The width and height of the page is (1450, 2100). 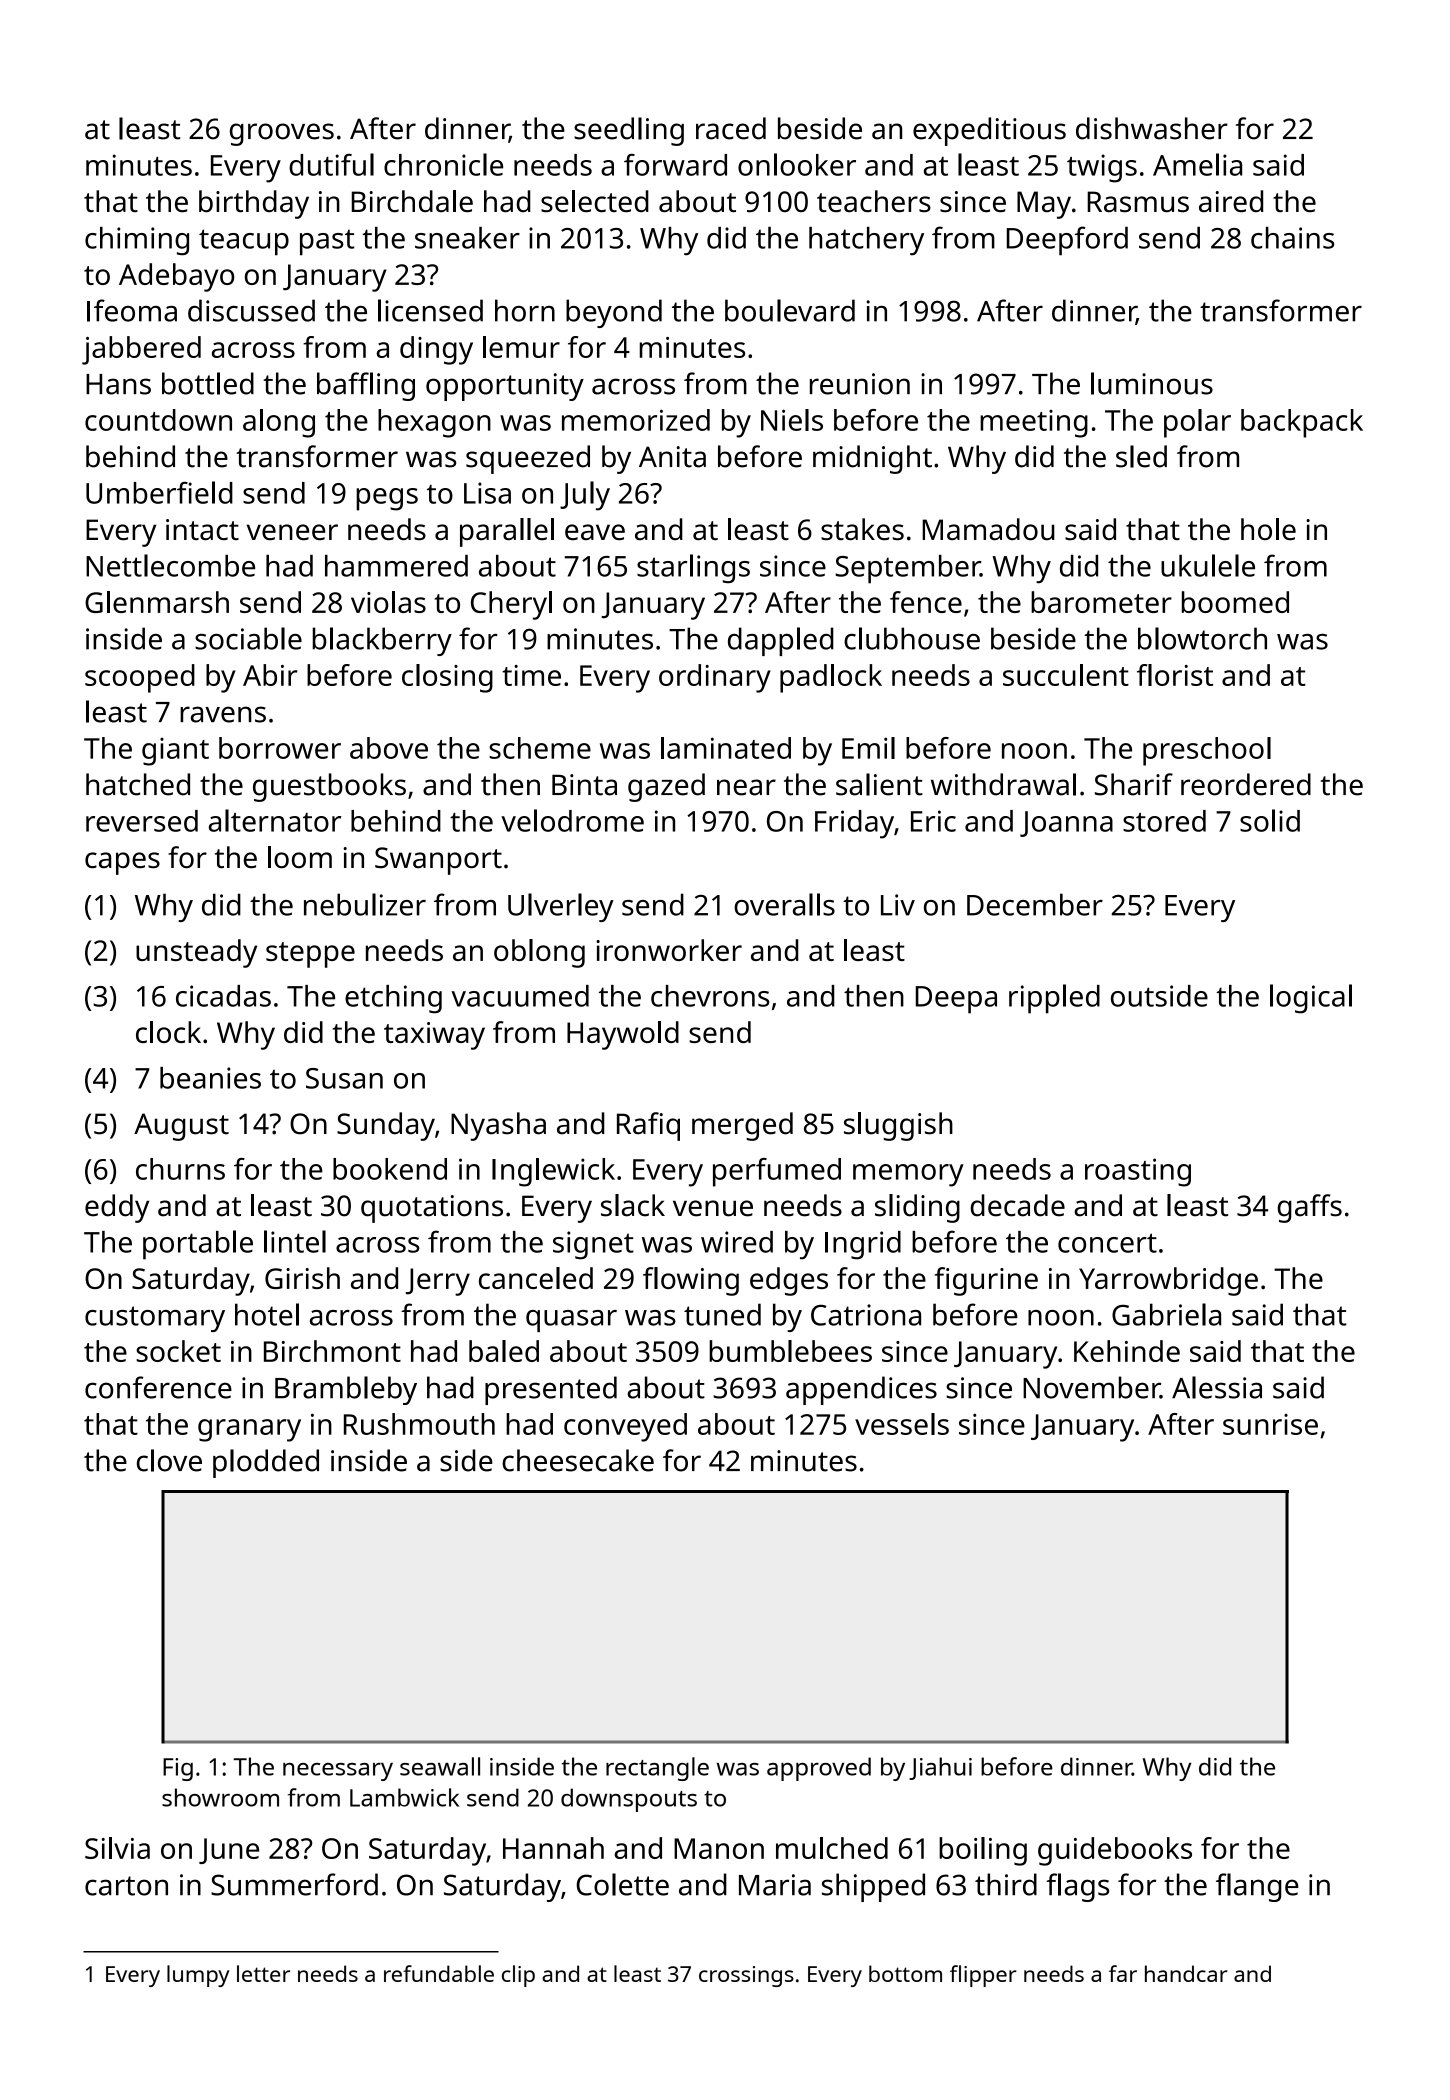 What do you see at coordinates (797, 164) in the page?
I see `onlooker` at bounding box center [797, 164].
